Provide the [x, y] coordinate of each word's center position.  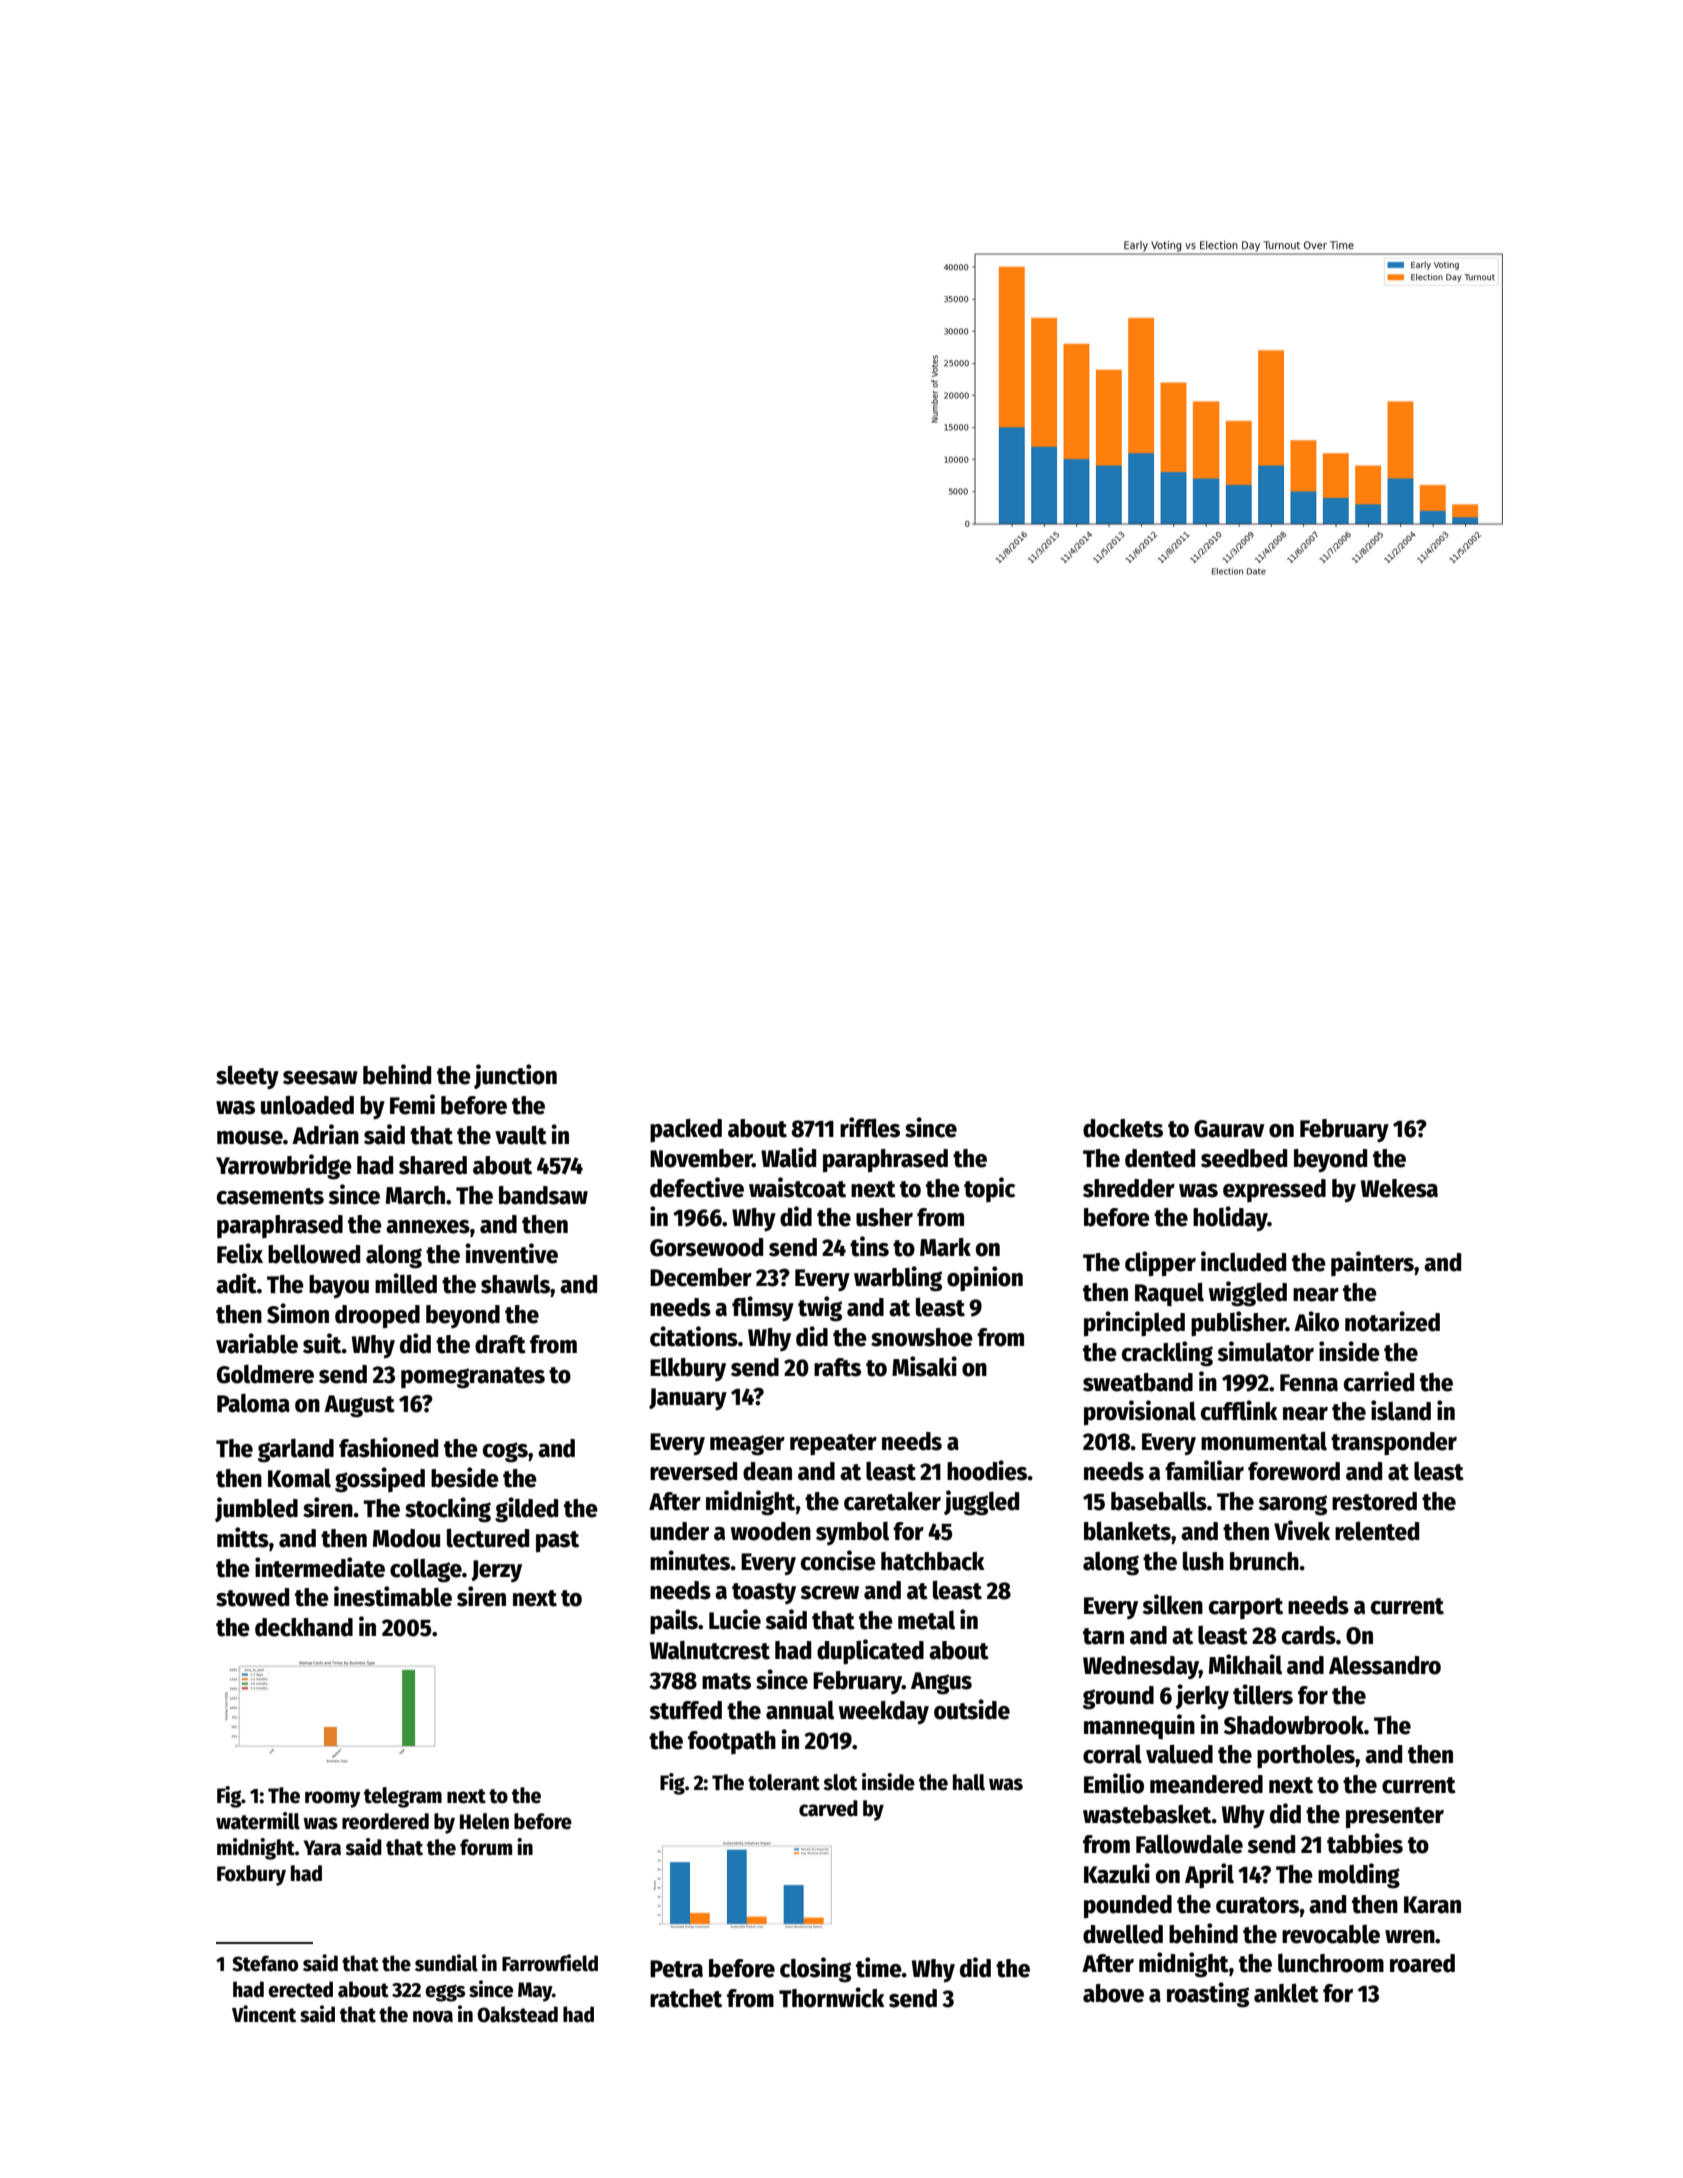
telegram [403, 1797]
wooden [771, 1531]
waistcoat [797, 1187]
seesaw [320, 1078]
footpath [732, 1742]
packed [686, 1131]
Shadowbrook [1294, 1725]
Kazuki [1117, 1873]
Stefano [265, 1963]
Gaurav [1229, 1129]
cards [1309, 1635]
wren [1410, 1937]
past [557, 1541]
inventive [511, 1253]
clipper [1160, 1263]
